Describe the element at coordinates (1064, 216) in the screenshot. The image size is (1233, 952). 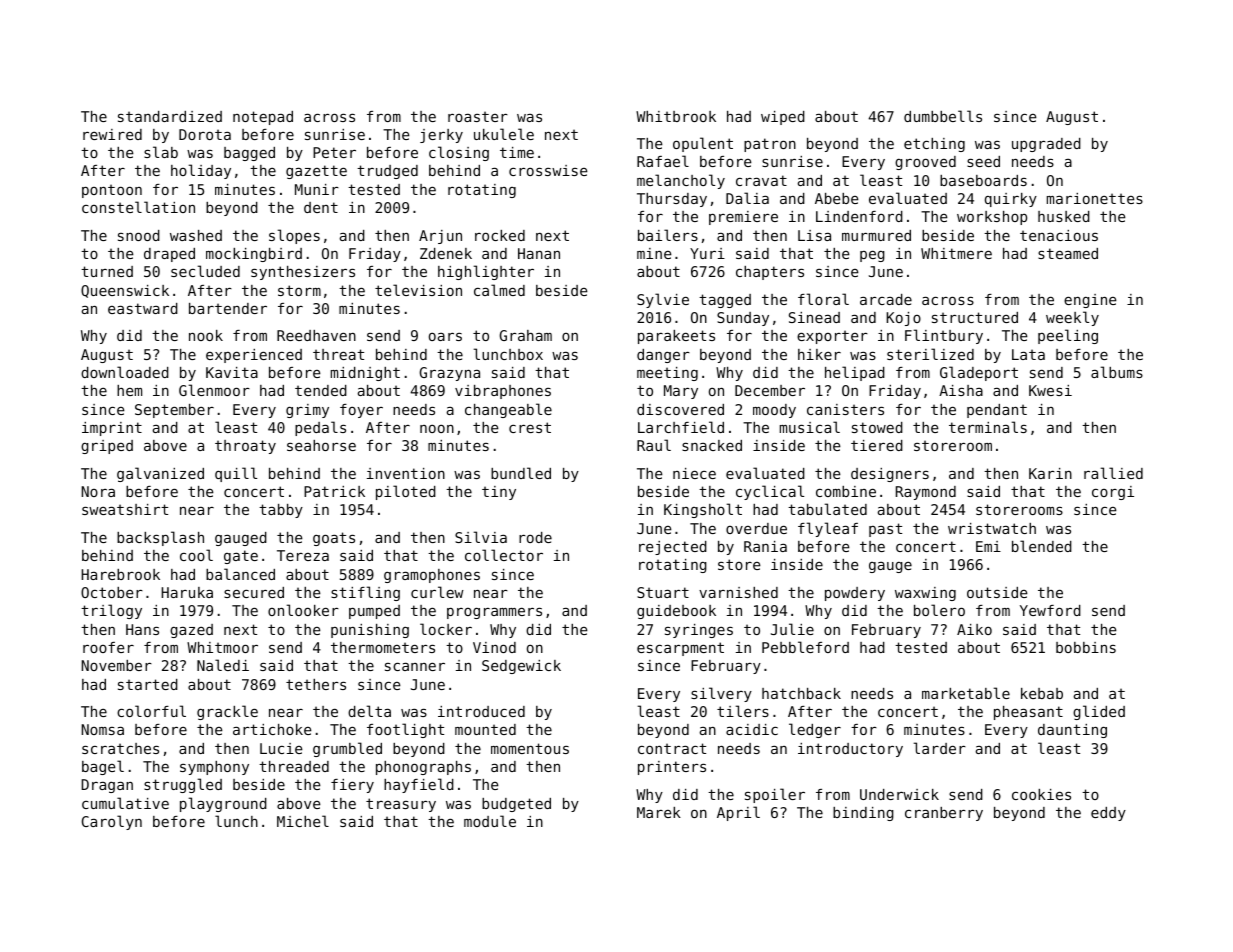
I see `husked` at that location.
